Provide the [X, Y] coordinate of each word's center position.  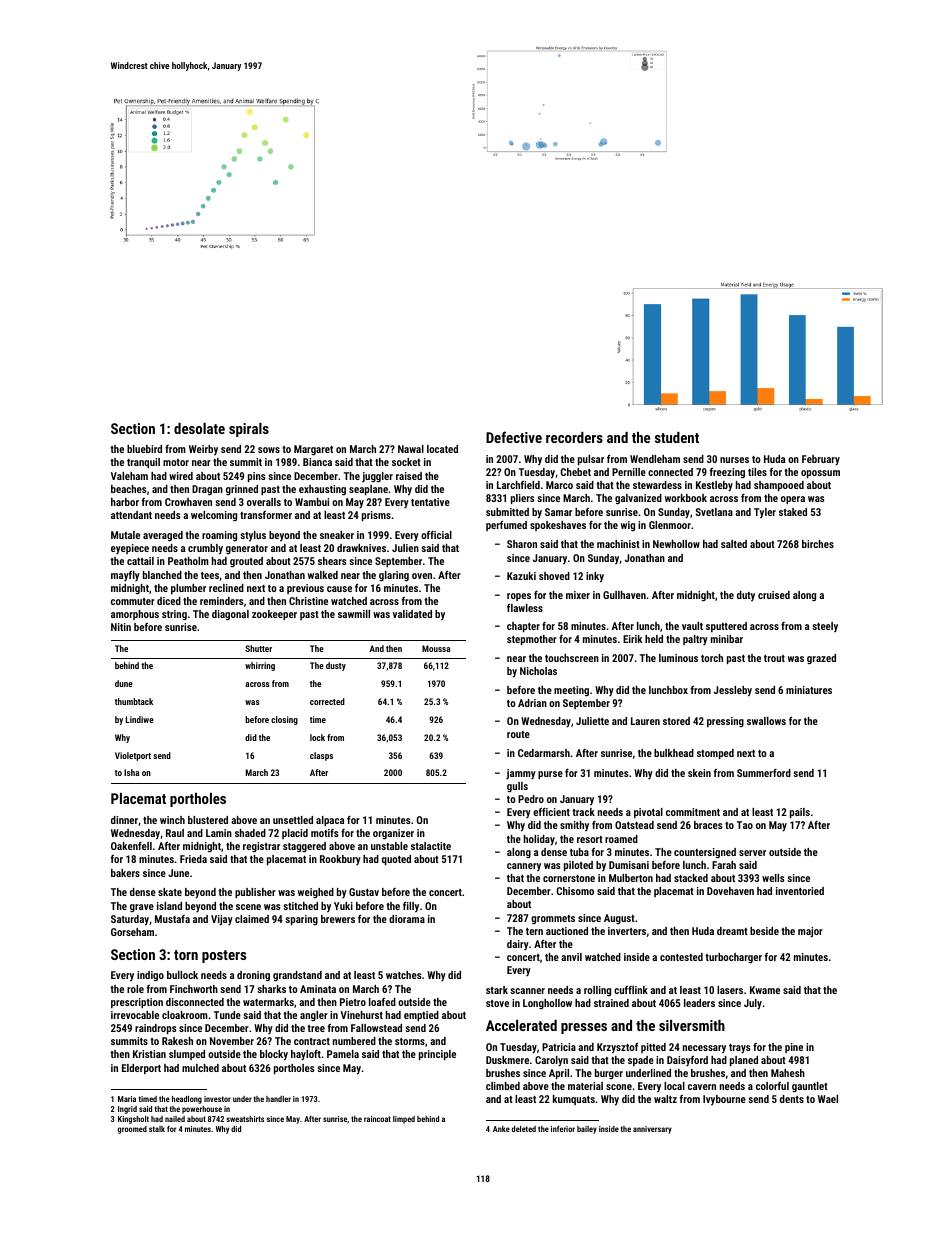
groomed [132, 1130]
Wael [828, 1099]
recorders [574, 437]
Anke [501, 1129]
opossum [820, 474]
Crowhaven [188, 502]
